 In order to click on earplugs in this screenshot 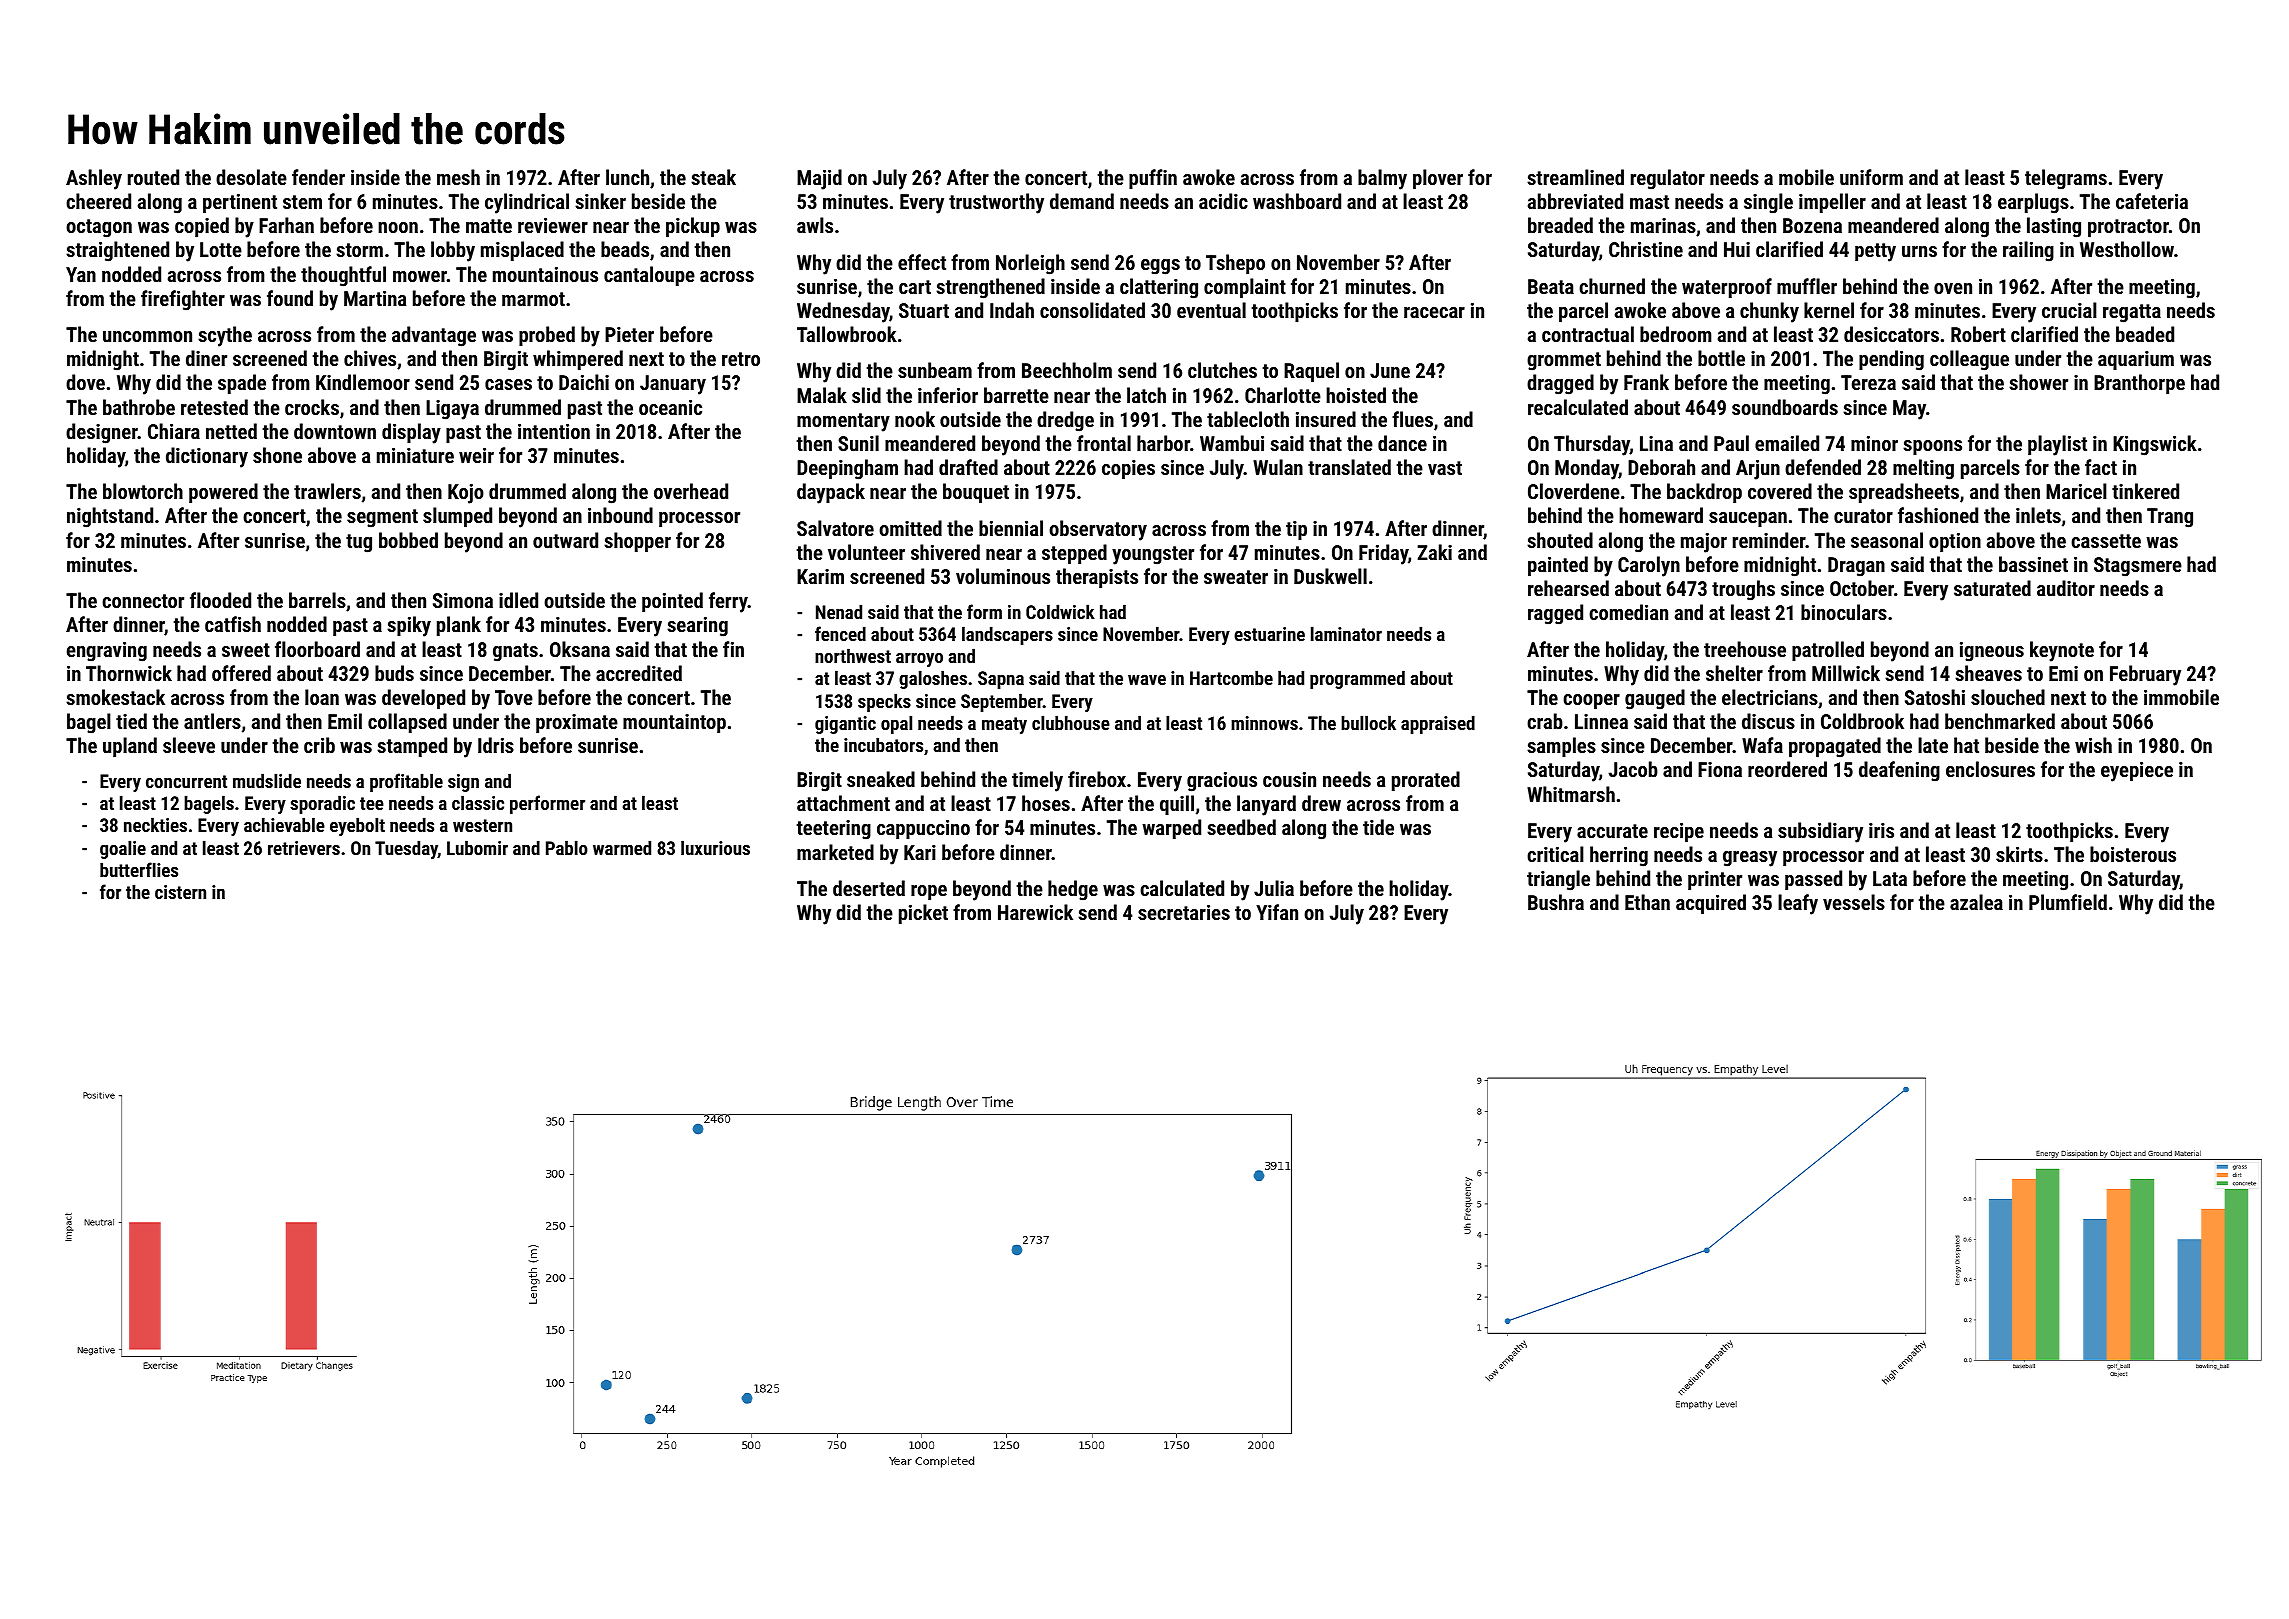, I will do `click(2033, 203)`.
